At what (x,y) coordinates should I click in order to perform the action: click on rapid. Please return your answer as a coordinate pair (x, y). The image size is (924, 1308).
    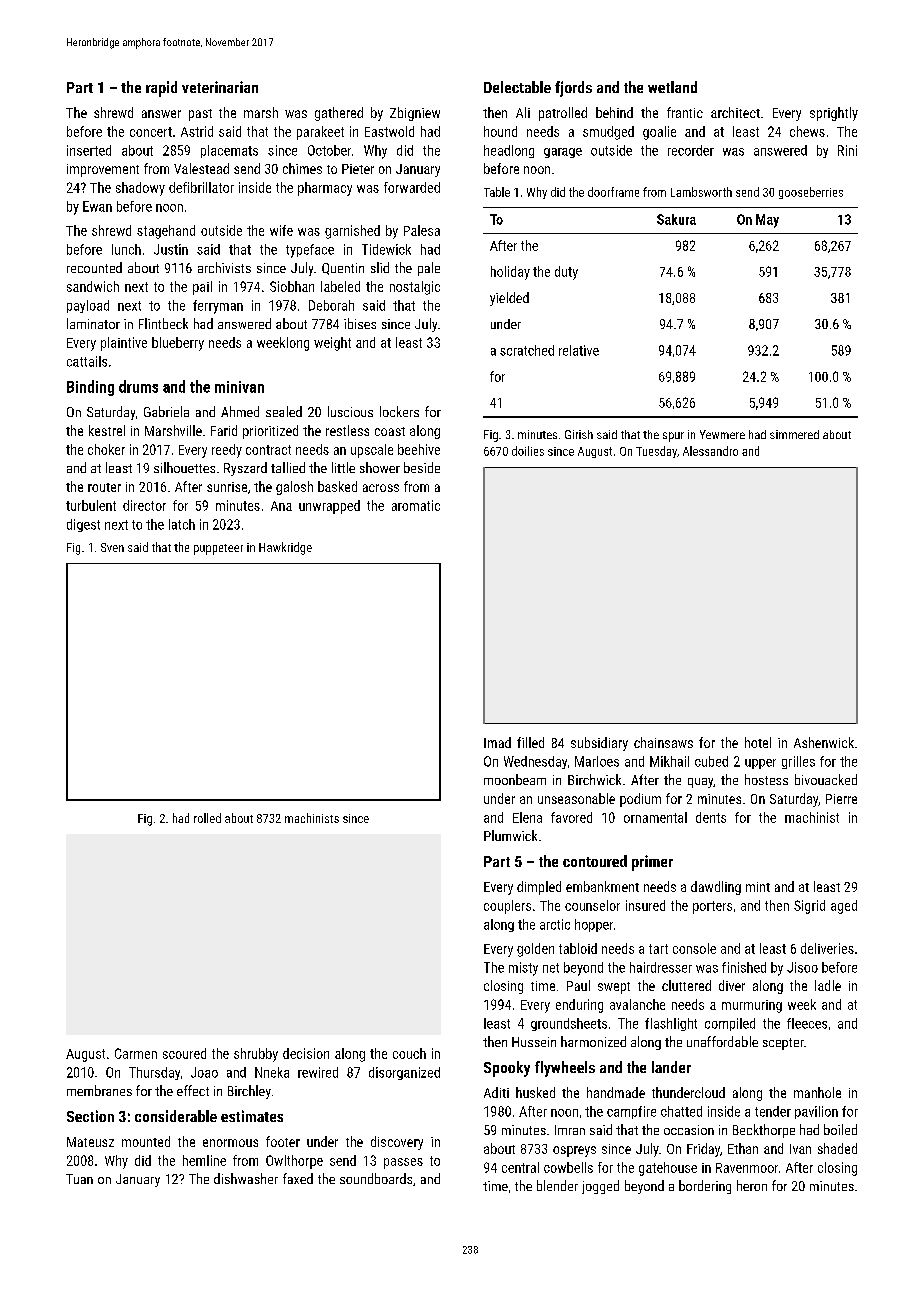
    Looking at the image, I should click on (161, 89).
